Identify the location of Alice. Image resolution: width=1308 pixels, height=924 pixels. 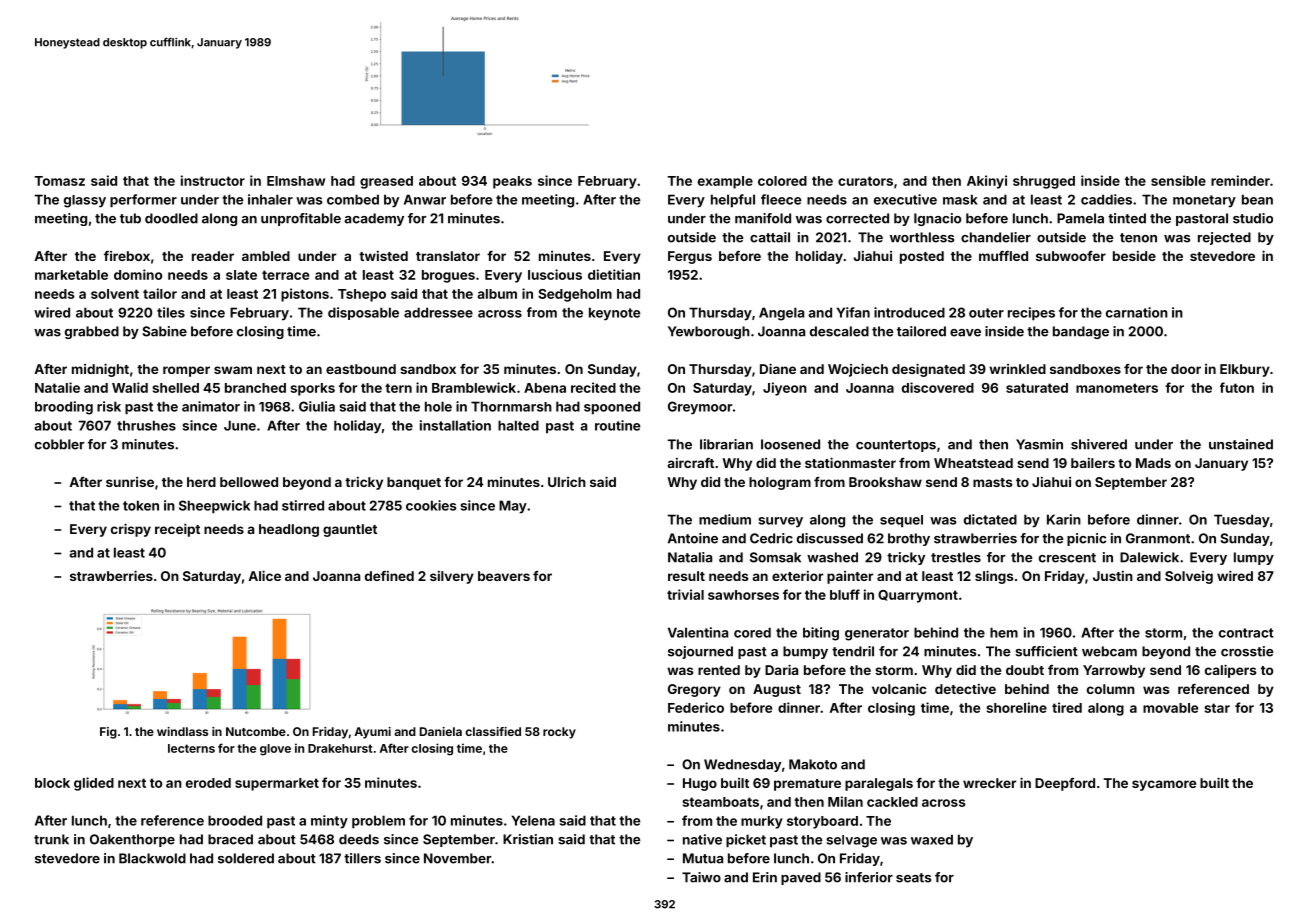
(264, 575).
